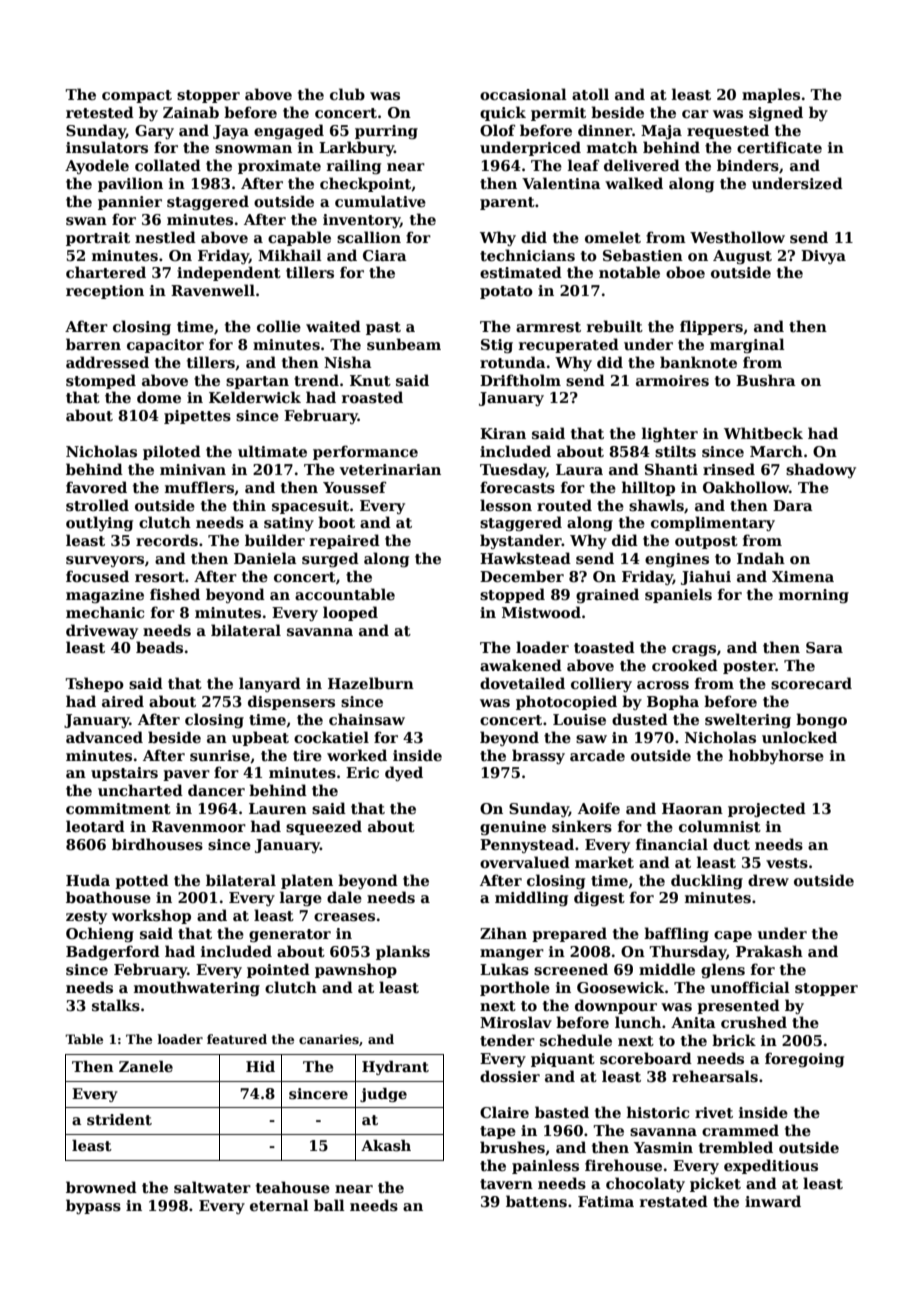  Describe the element at coordinates (536, 1201) in the screenshot. I see `battens` at that location.
